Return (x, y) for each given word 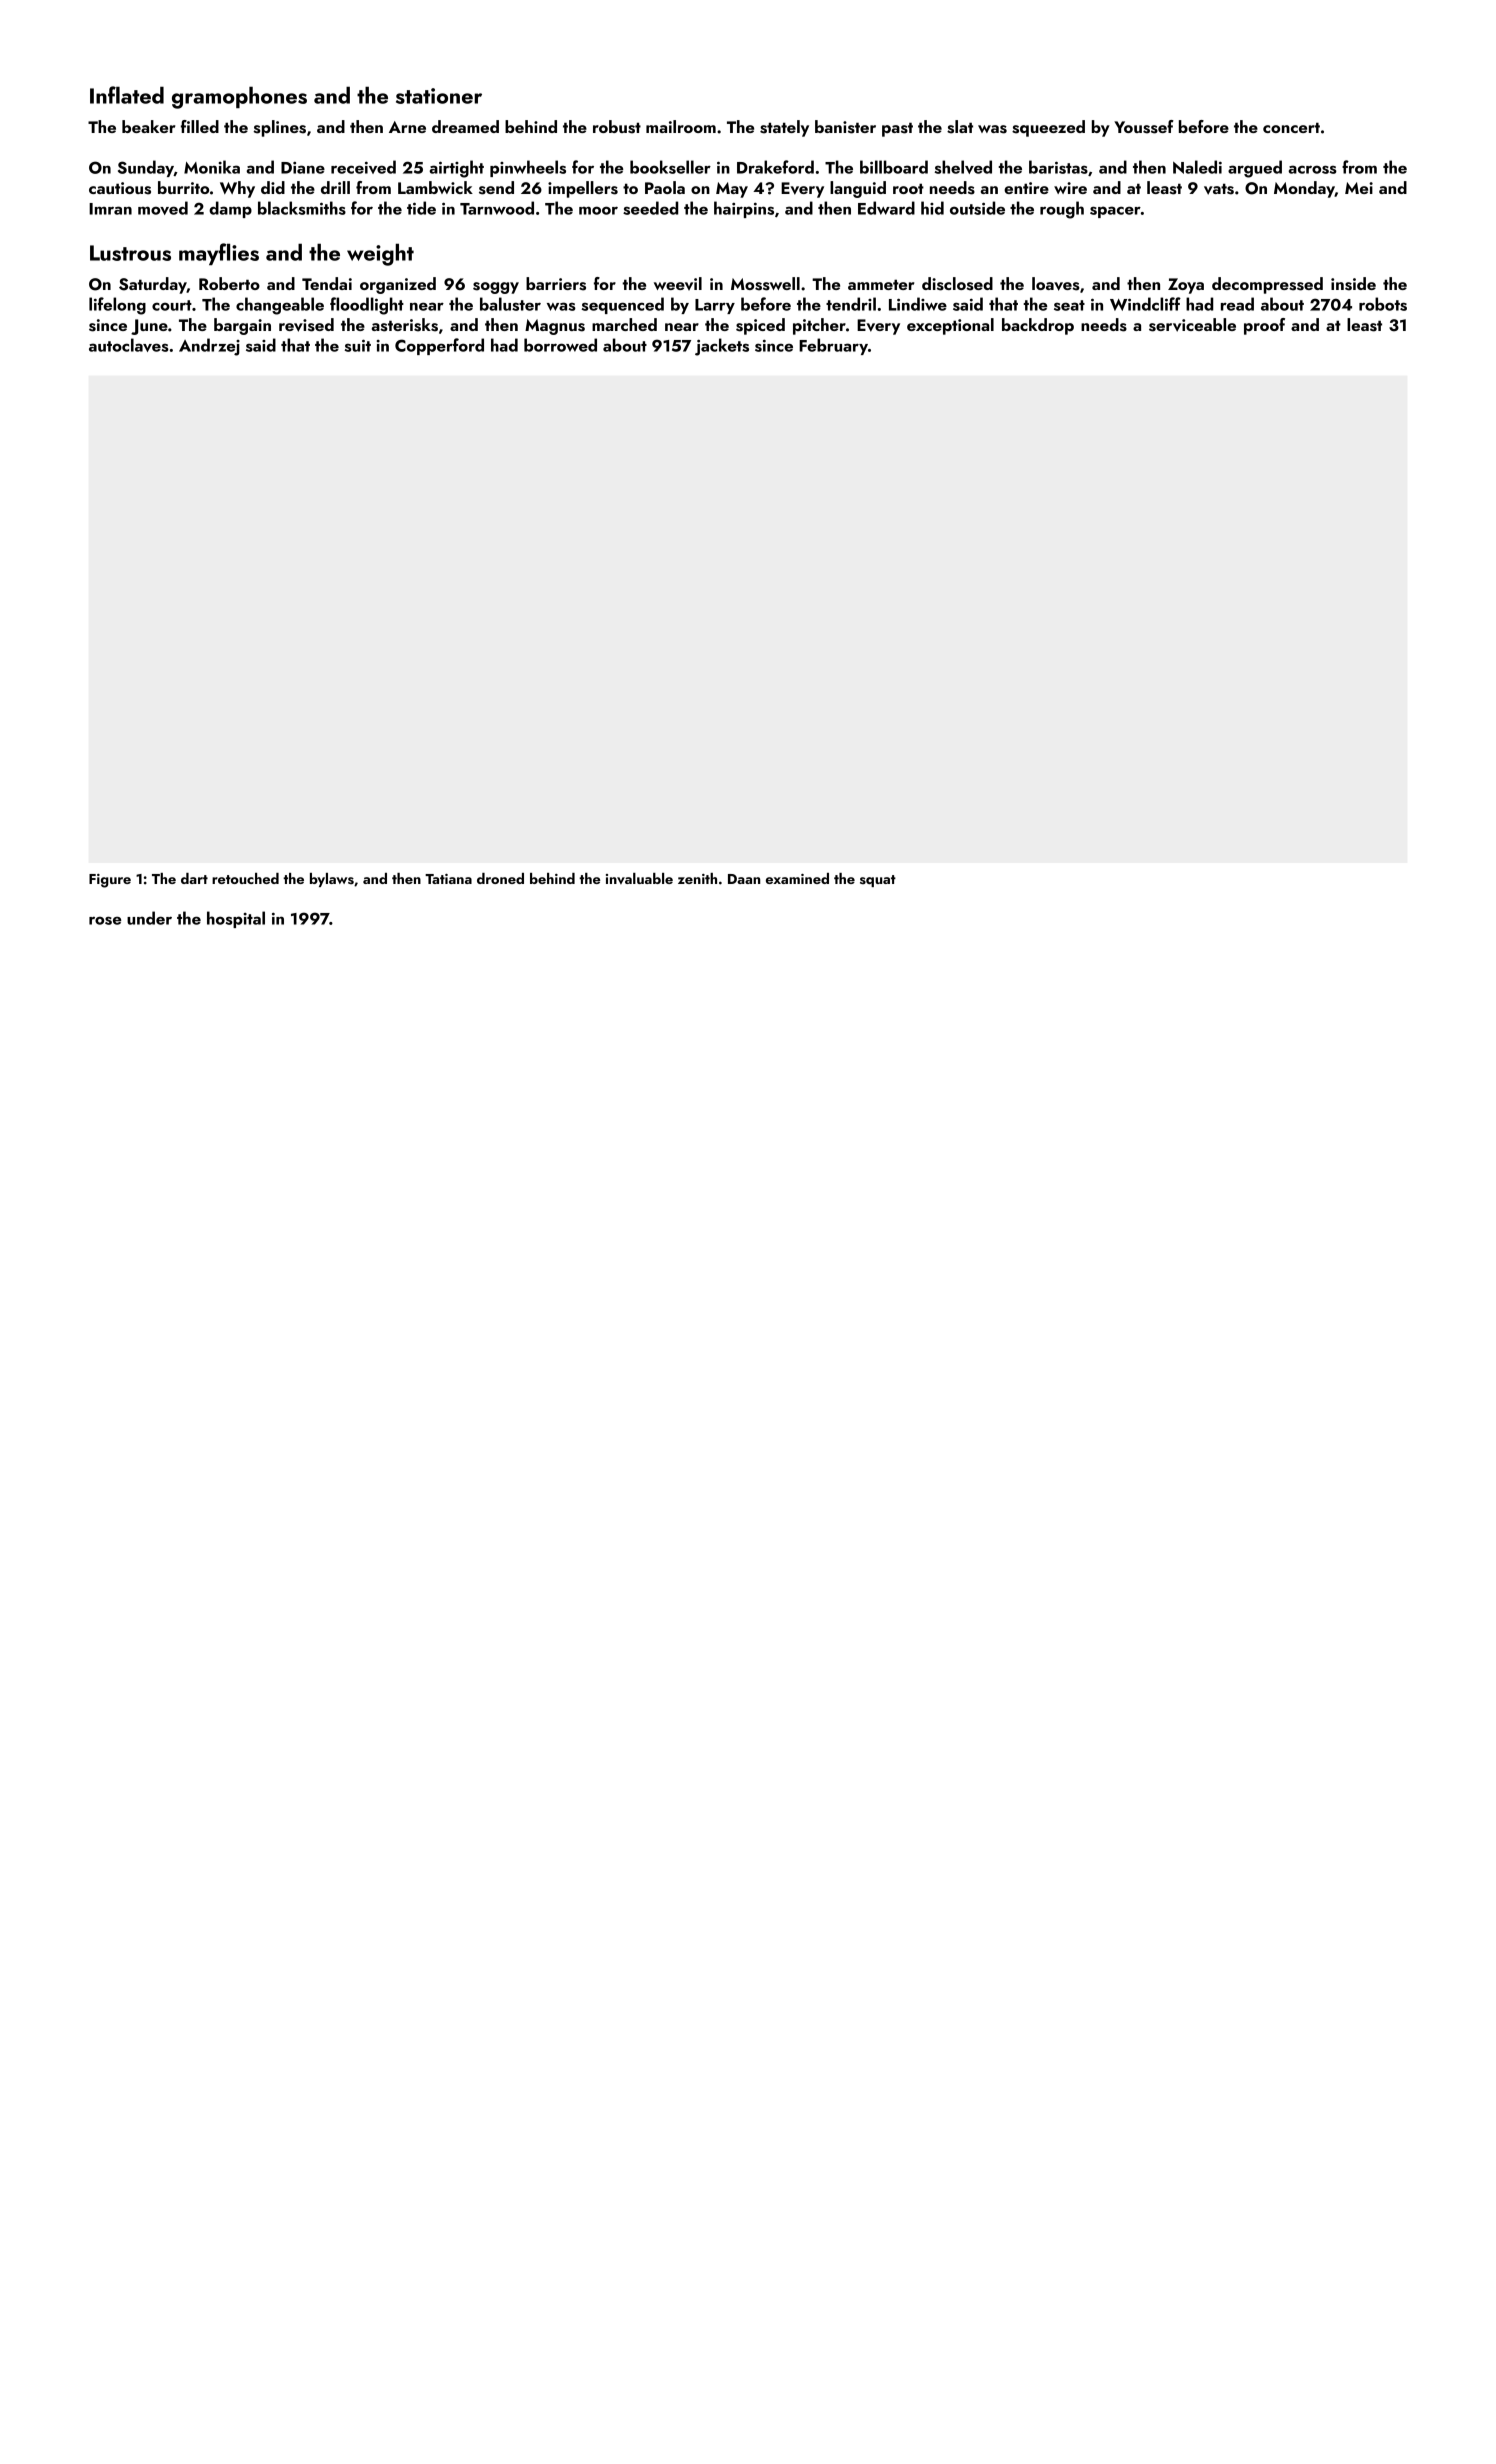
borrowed (560, 345)
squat (878, 881)
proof (1264, 326)
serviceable (1192, 325)
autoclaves (129, 345)
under (149, 918)
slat (960, 127)
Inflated (127, 95)
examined (797, 878)
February (833, 346)
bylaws (332, 880)
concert (1291, 127)
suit (357, 345)
